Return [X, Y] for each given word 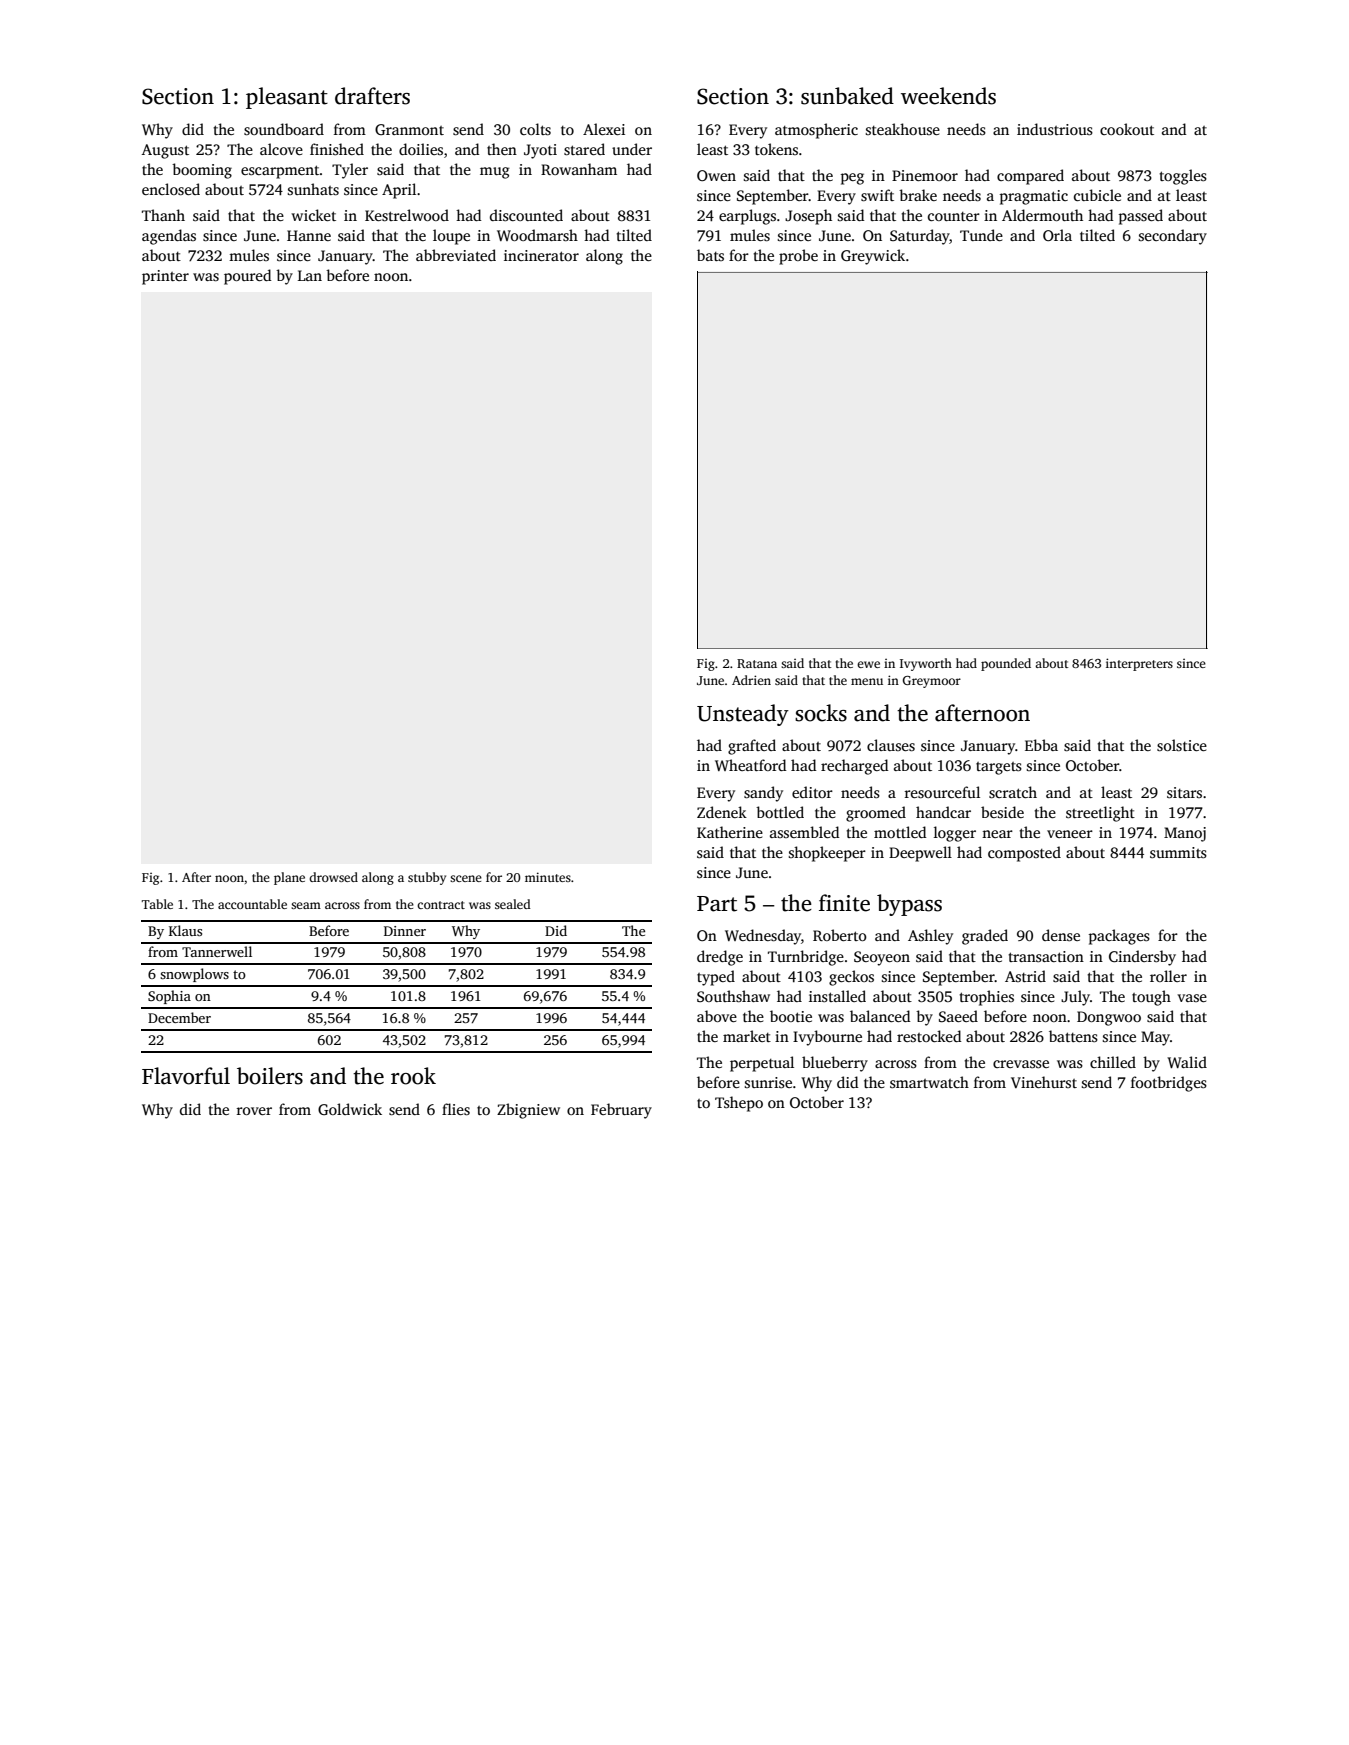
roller [1168, 976]
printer [165, 277]
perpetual [762, 1064]
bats [710, 255]
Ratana [757, 663]
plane [289, 878]
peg [852, 179]
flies [456, 1109]
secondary [1173, 237]
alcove [281, 149]
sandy [763, 794]
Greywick [873, 257]
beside [1002, 812]
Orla [1057, 235]
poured [248, 277]
